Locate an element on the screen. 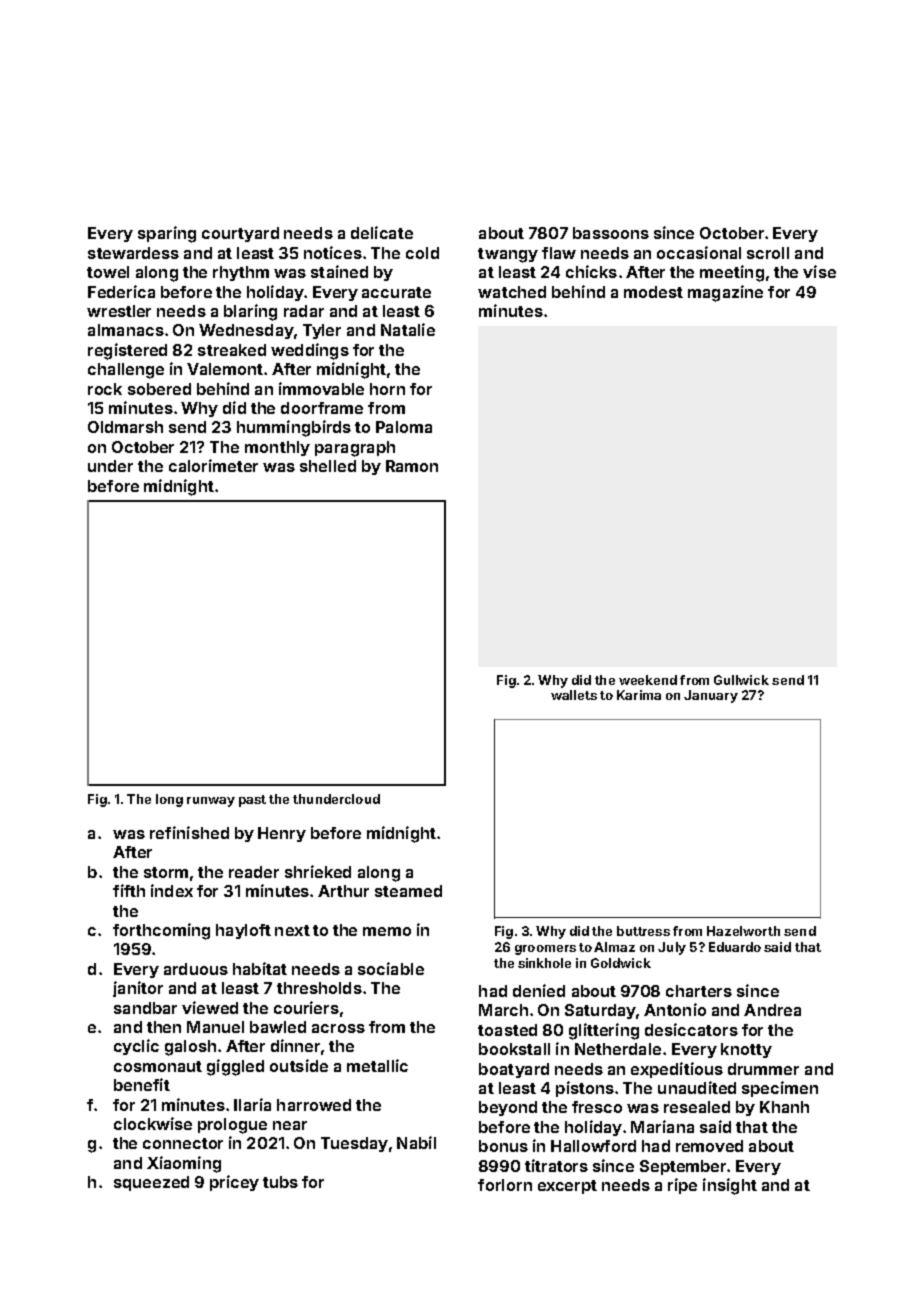 Image resolution: width=924 pixels, height=1308 pixels. wallets is located at coordinates (574, 695).
